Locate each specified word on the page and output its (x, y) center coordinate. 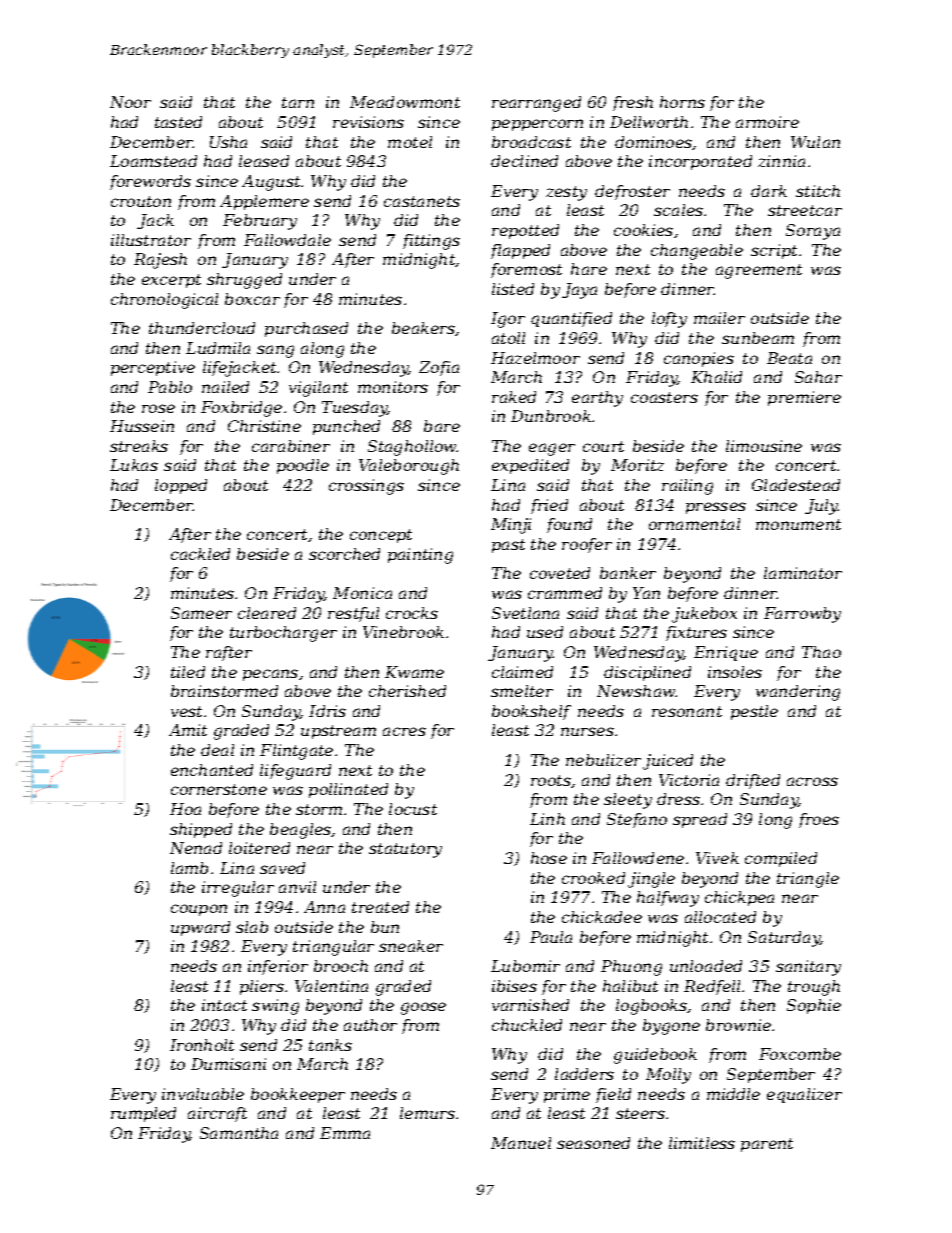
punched (346, 427)
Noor (130, 102)
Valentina (331, 986)
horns (682, 102)
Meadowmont (405, 102)
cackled (200, 554)
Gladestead (796, 485)
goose (423, 1008)
